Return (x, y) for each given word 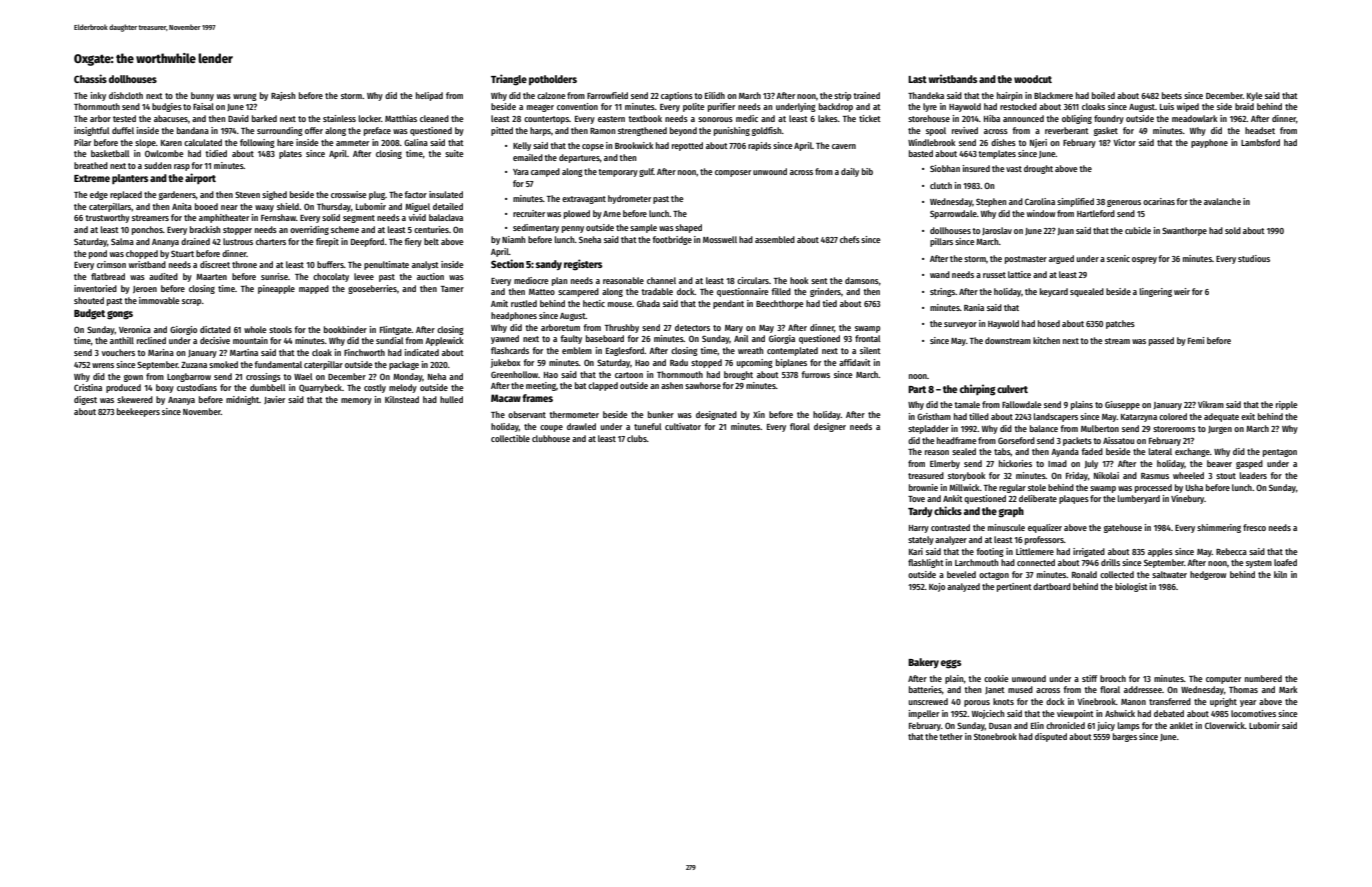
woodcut (1033, 79)
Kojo (937, 587)
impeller (924, 714)
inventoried (95, 288)
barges (1125, 737)
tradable (657, 291)
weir (1182, 291)
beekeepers (138, 412)
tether (951, 736)
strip (842, 96)
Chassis (90, 78)
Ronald (1084, 574)
